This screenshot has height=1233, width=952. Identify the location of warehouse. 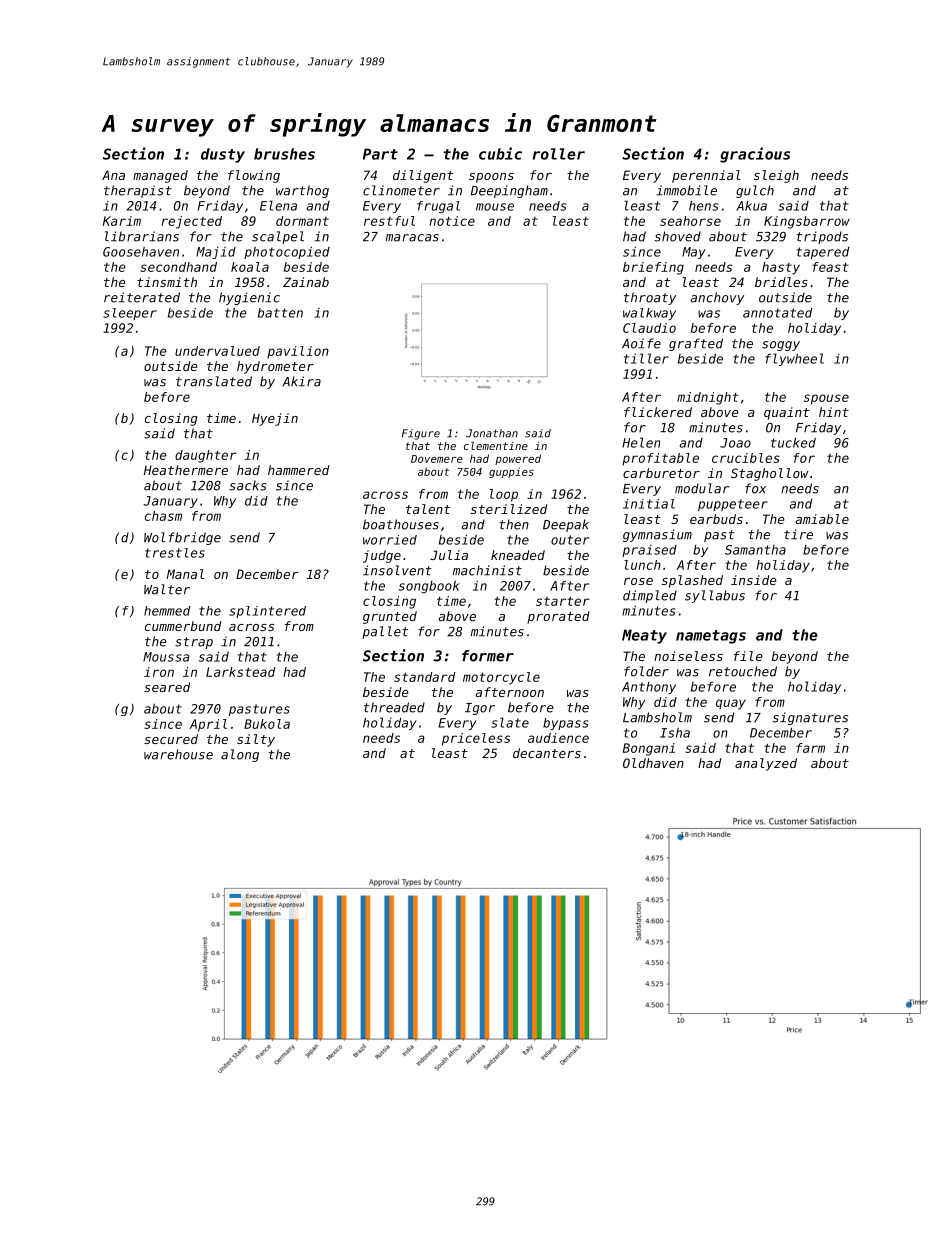
(178, 754).
